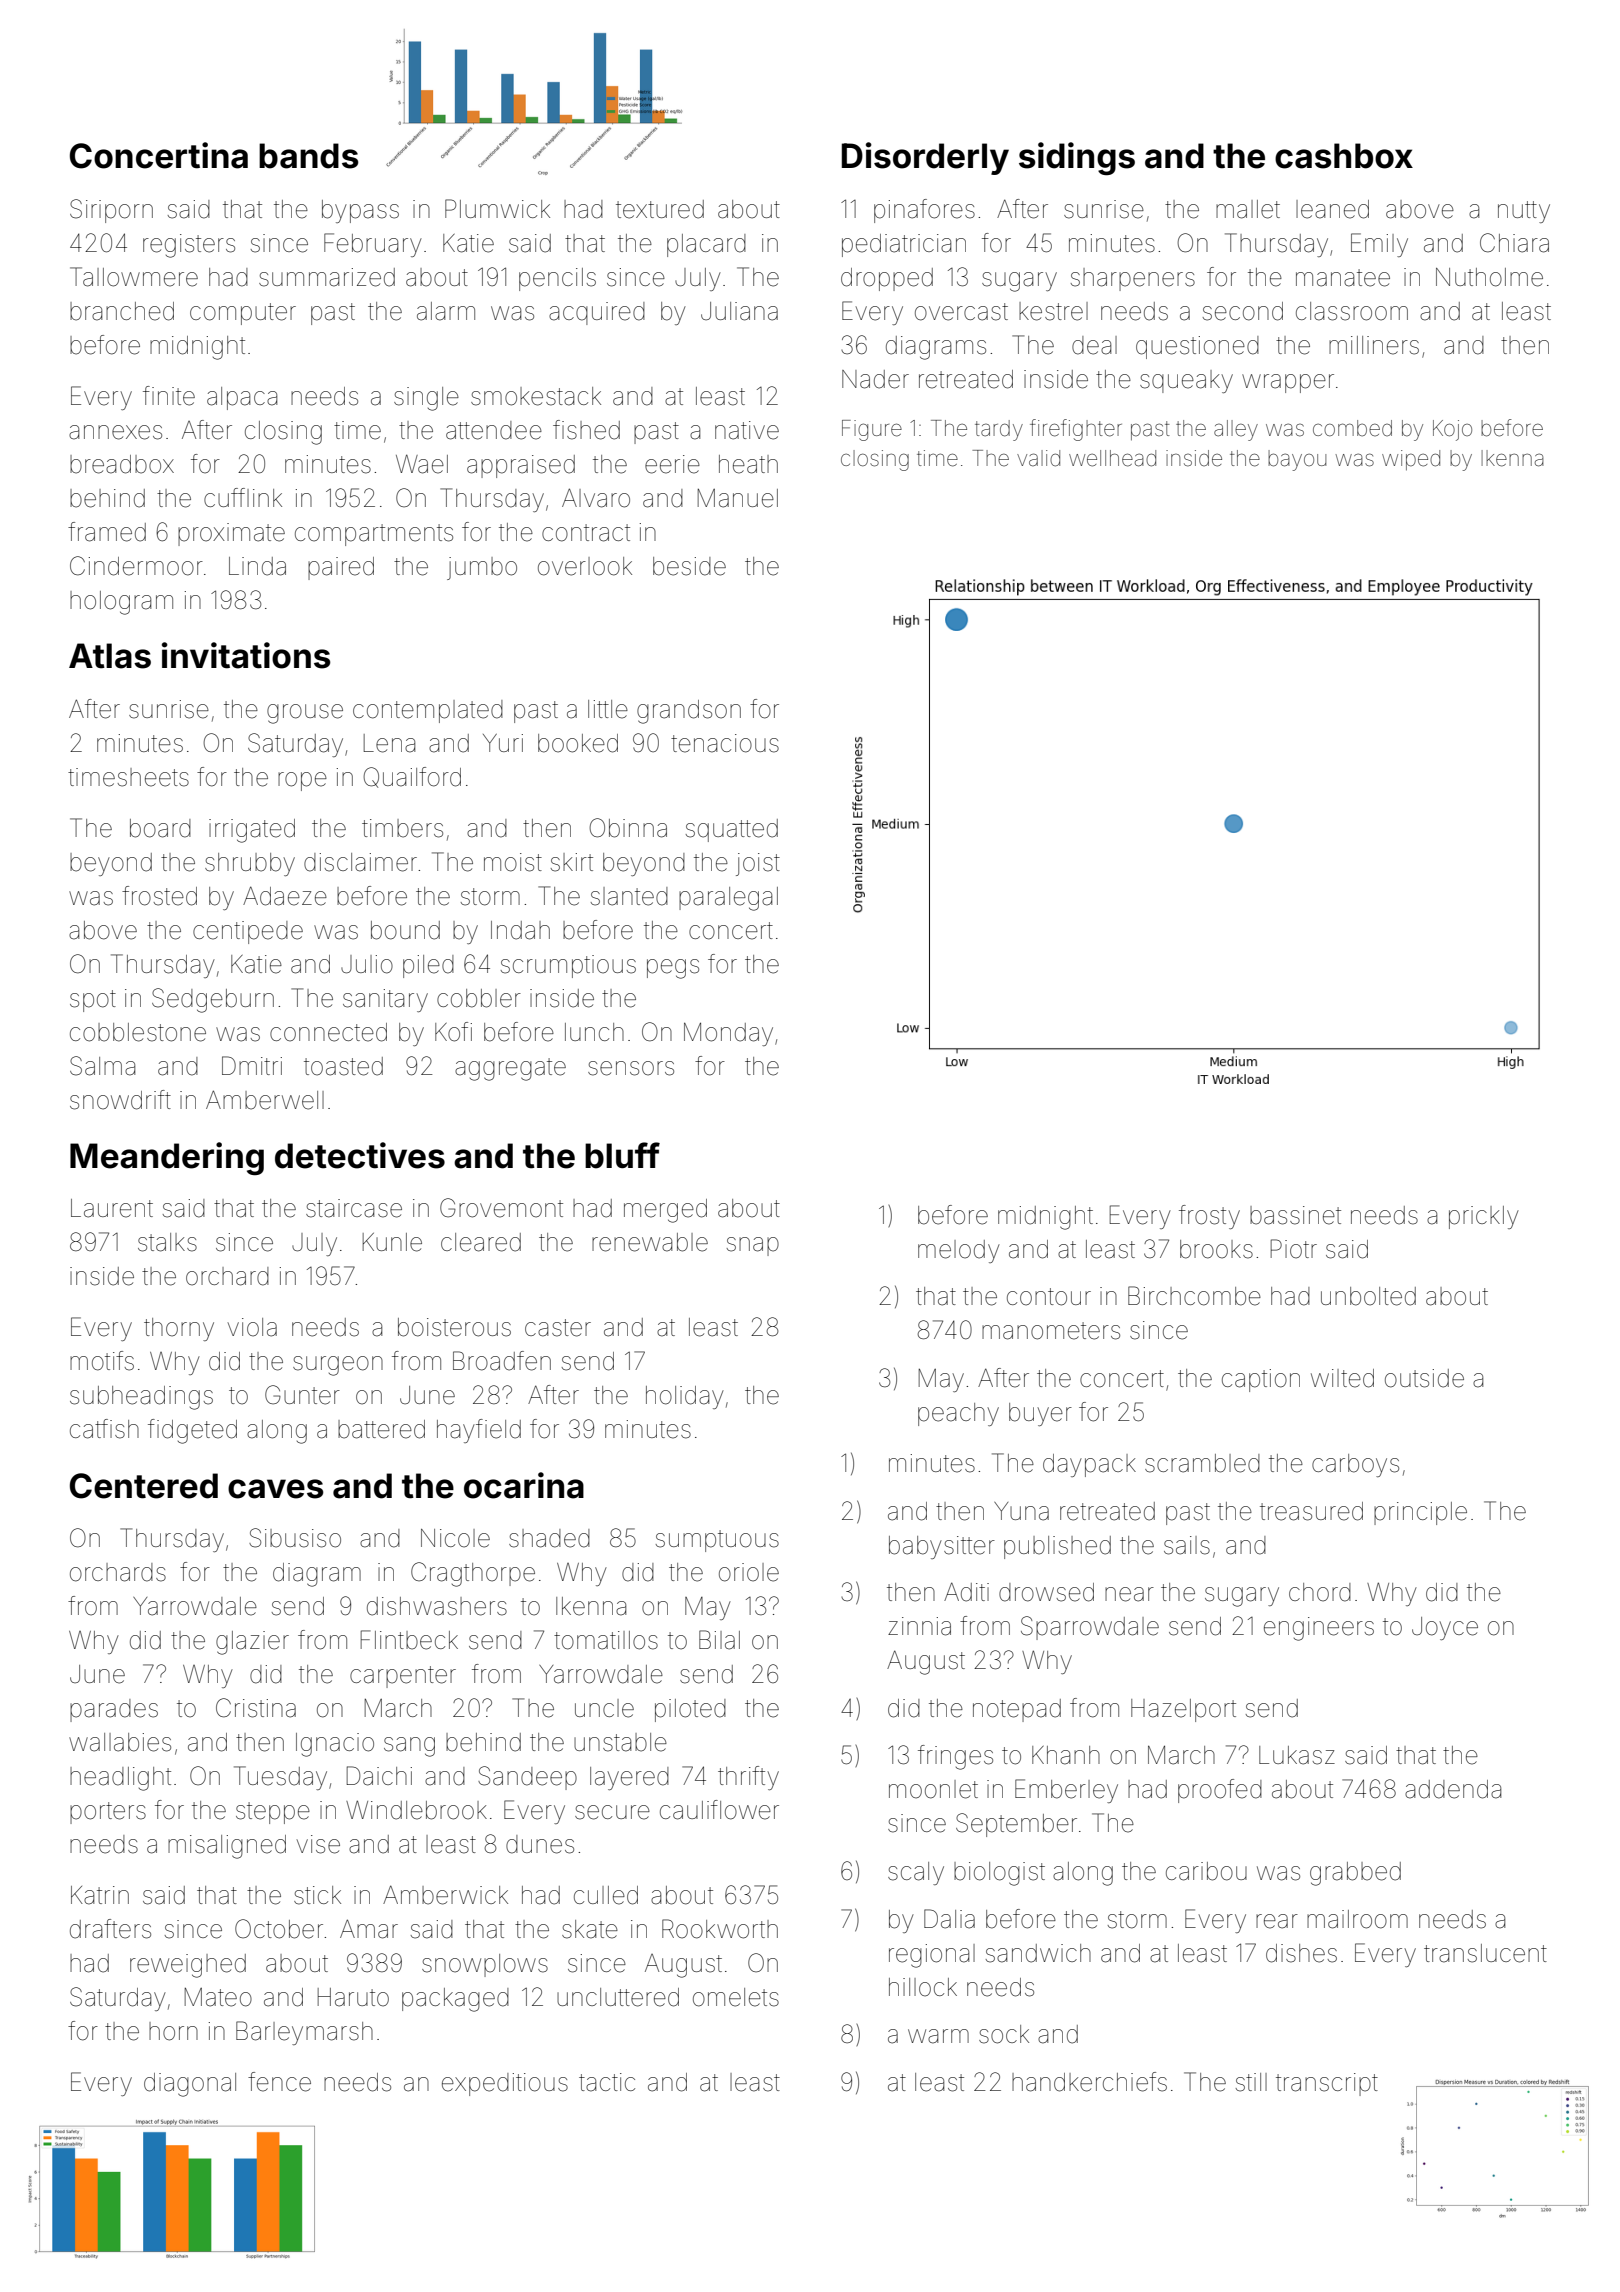 This image has height=2292, width=1620. I want to click on board, so click(160, 828).
